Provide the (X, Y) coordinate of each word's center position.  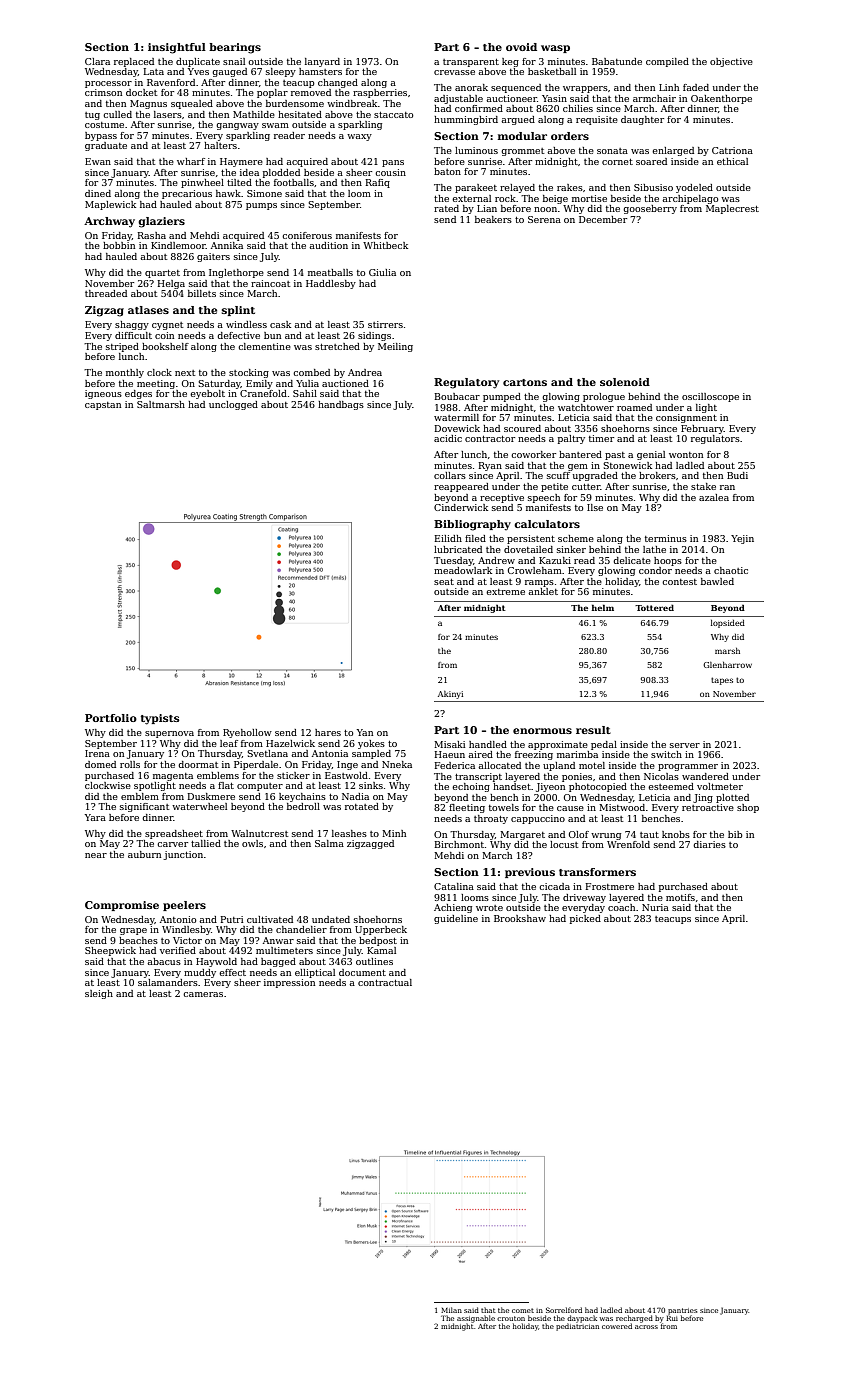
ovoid (521, 47)
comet (523, 1310)
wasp (555, 49)
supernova (169, 734)
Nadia (355, 796)
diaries (709, 844)
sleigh (99, 994)
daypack (582, 1319)
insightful (177, 48)
